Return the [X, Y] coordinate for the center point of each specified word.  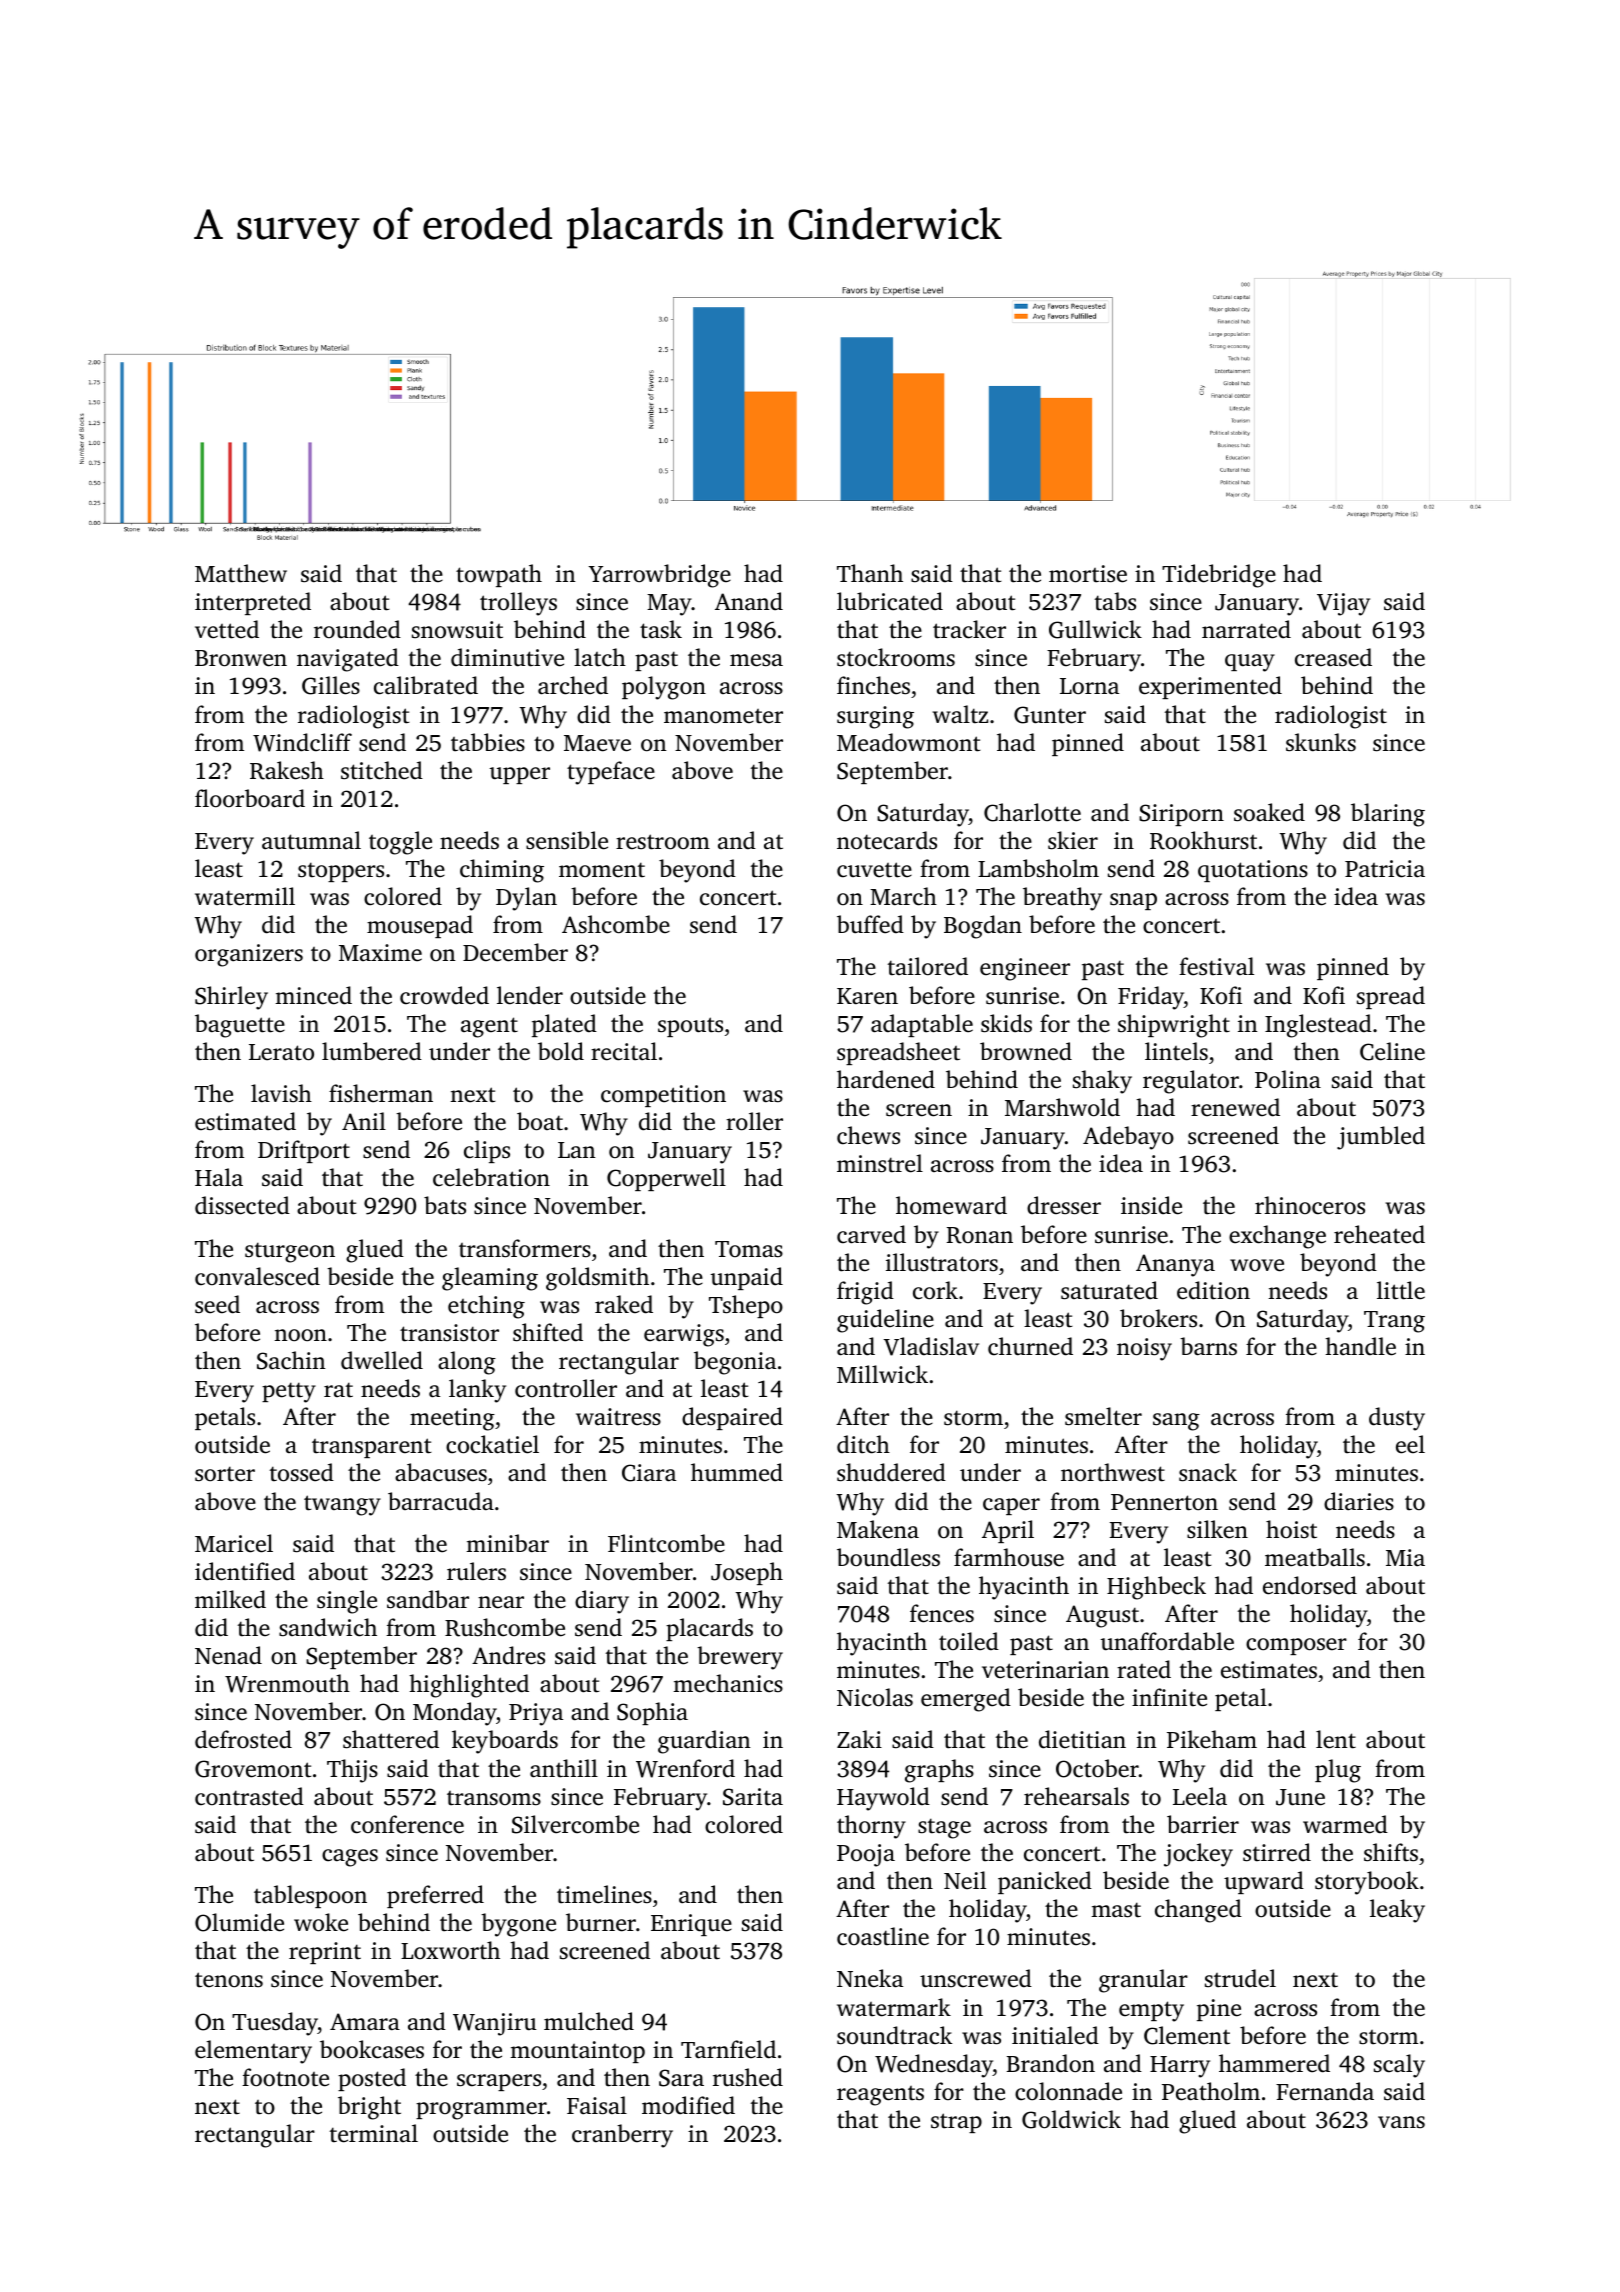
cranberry [622, 2136]
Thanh [870, 573]
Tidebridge [1219, 576]
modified [688, 2105]
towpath [499, 575]
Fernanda [1325, 2091]
